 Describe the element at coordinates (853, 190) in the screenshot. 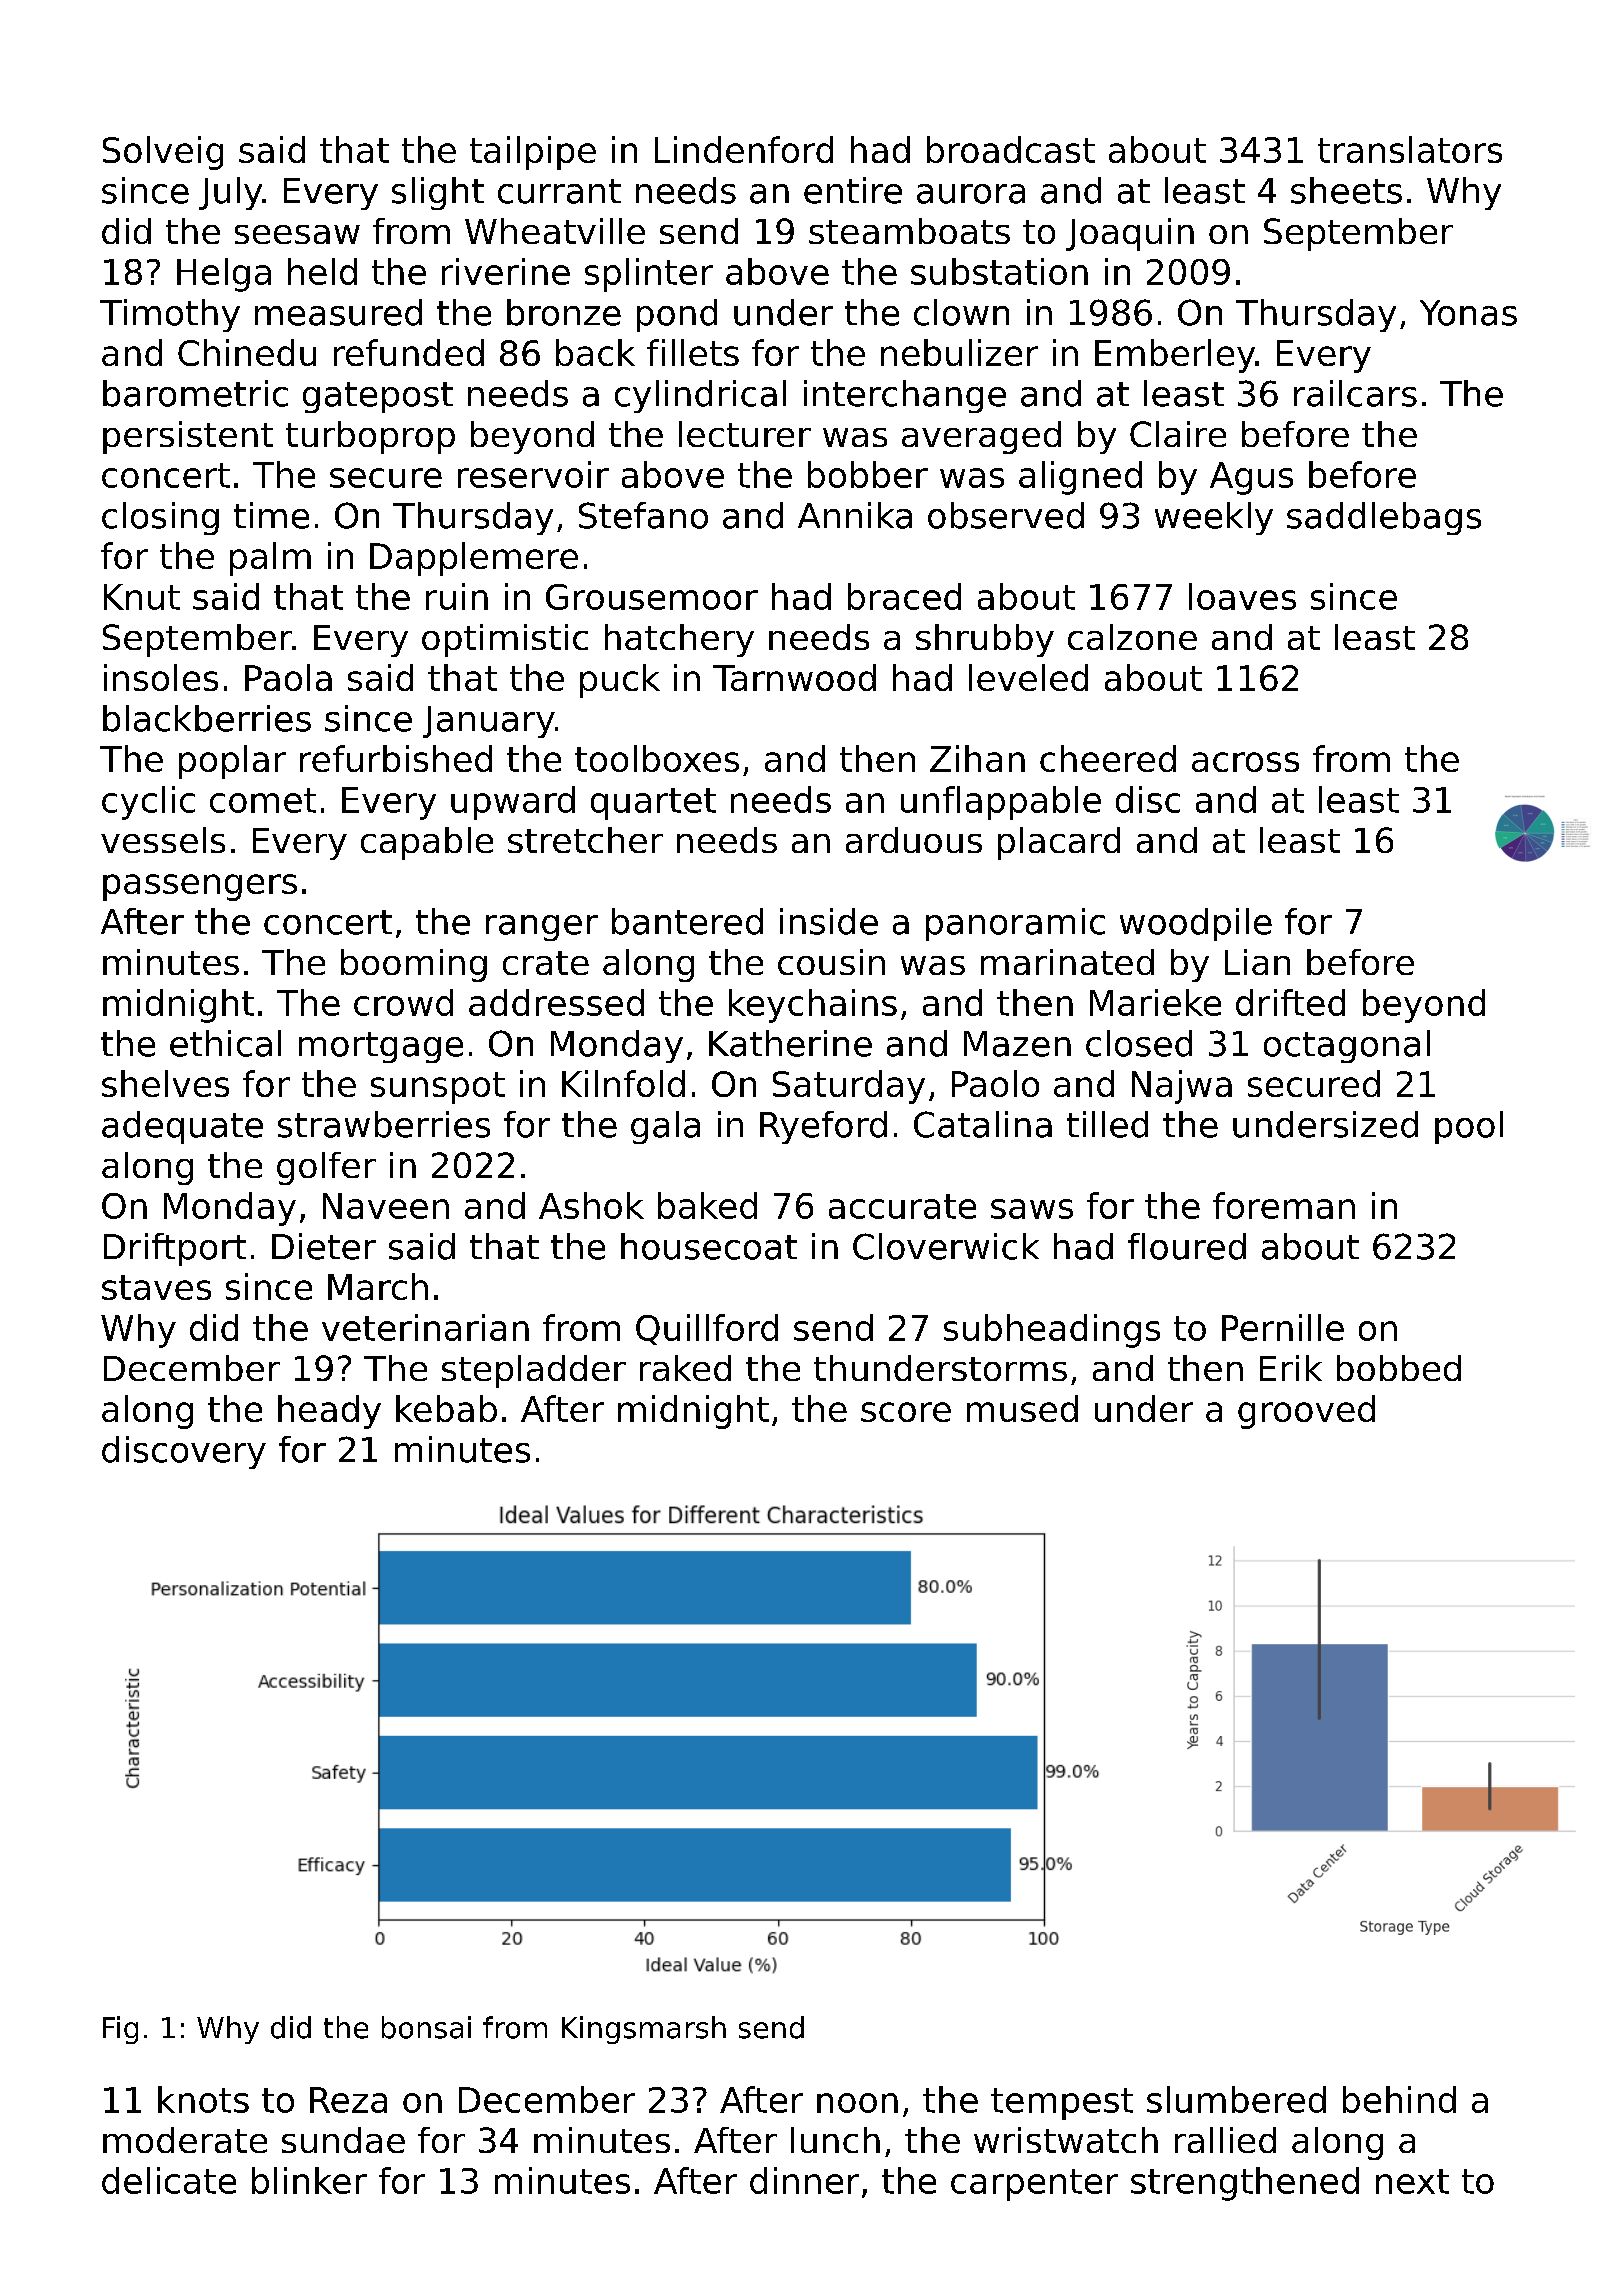

I see `entire` at that location.
